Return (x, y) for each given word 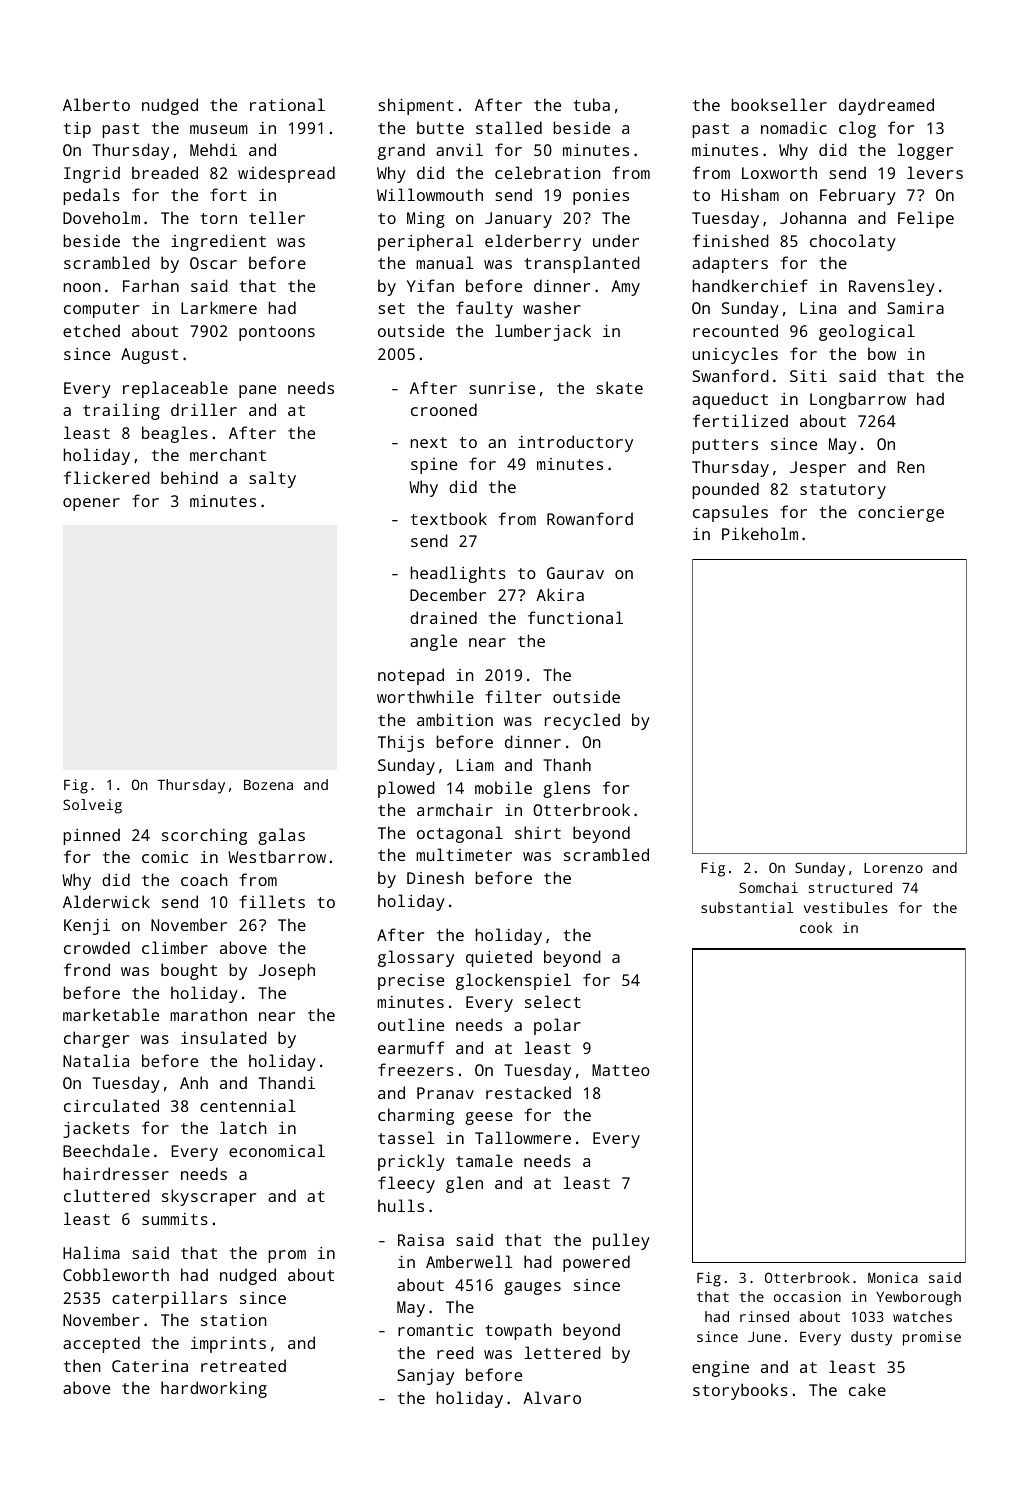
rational (287, 104)
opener (91, 504)
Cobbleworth (116, 1274)
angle (433, 642)
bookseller (779, 104)
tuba (591, 104)
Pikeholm (760, 533)
